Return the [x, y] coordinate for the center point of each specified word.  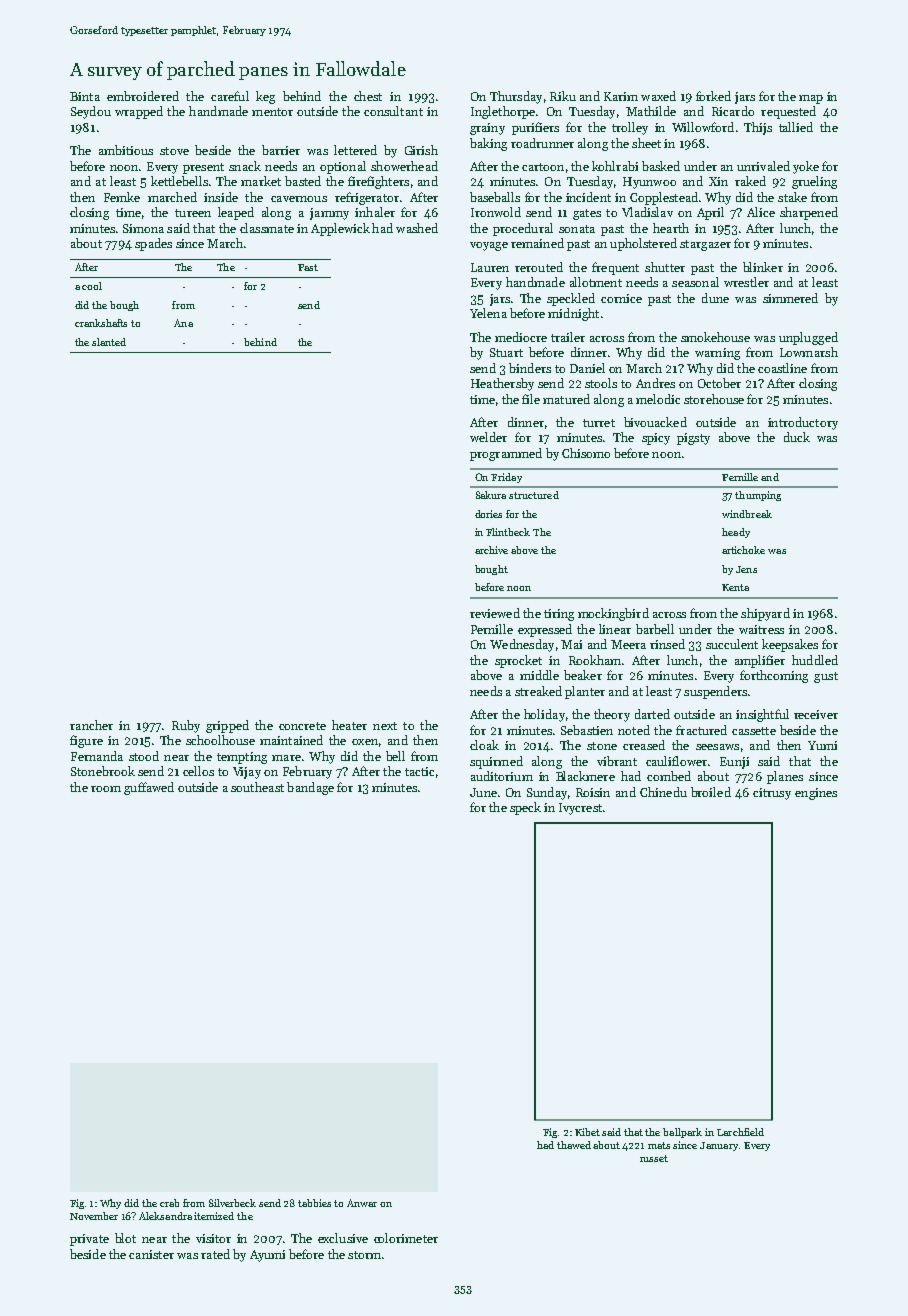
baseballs [495, 197]
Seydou [91, 112]
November [94, 1216]
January [719, 1146]
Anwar [362, 1203]
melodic [658, 399]
